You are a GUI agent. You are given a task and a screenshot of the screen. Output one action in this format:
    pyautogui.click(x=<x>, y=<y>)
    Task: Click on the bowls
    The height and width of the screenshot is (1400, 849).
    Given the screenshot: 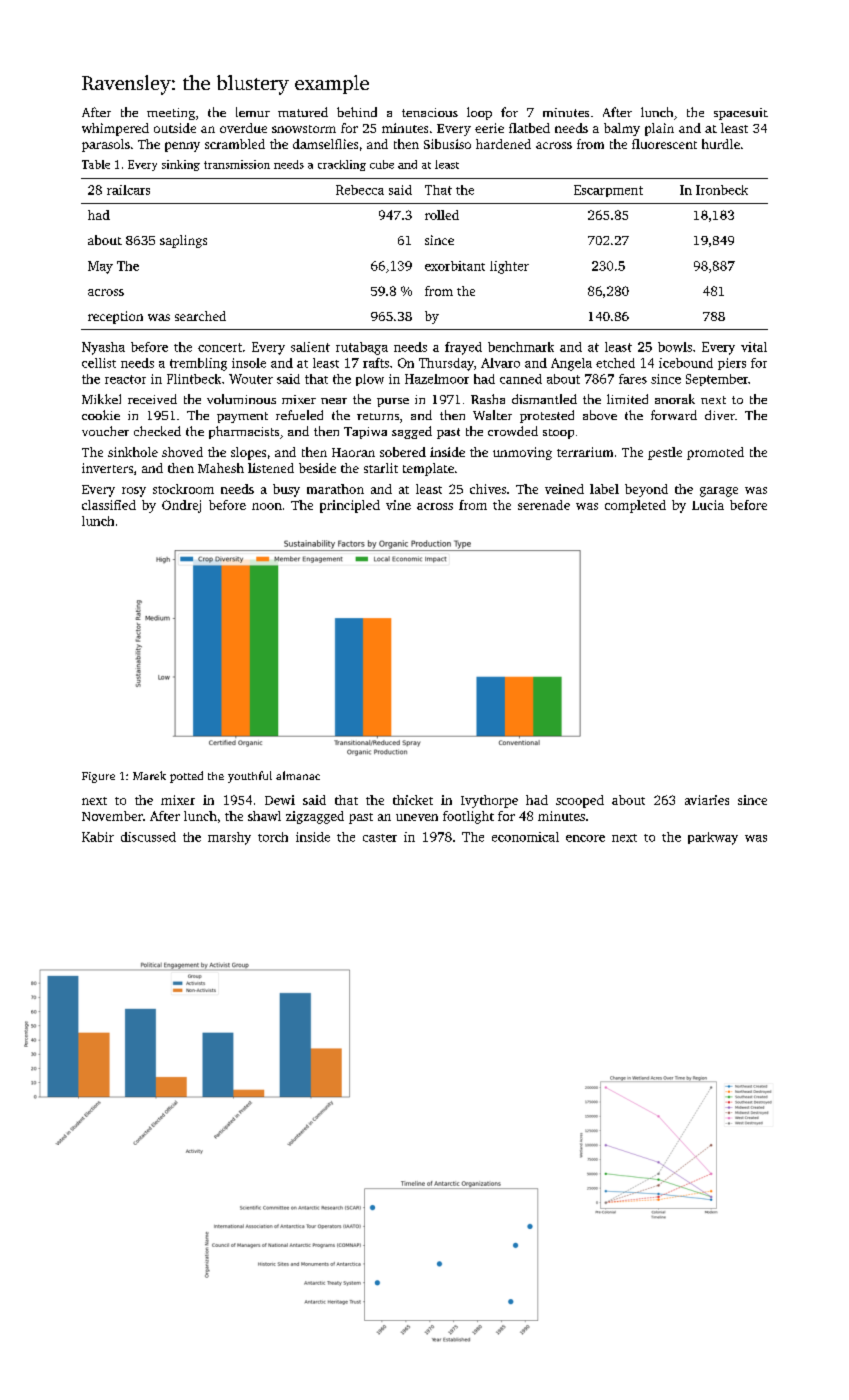 What is the action you would take?
    pyautogui.click(x=675, y=347)
